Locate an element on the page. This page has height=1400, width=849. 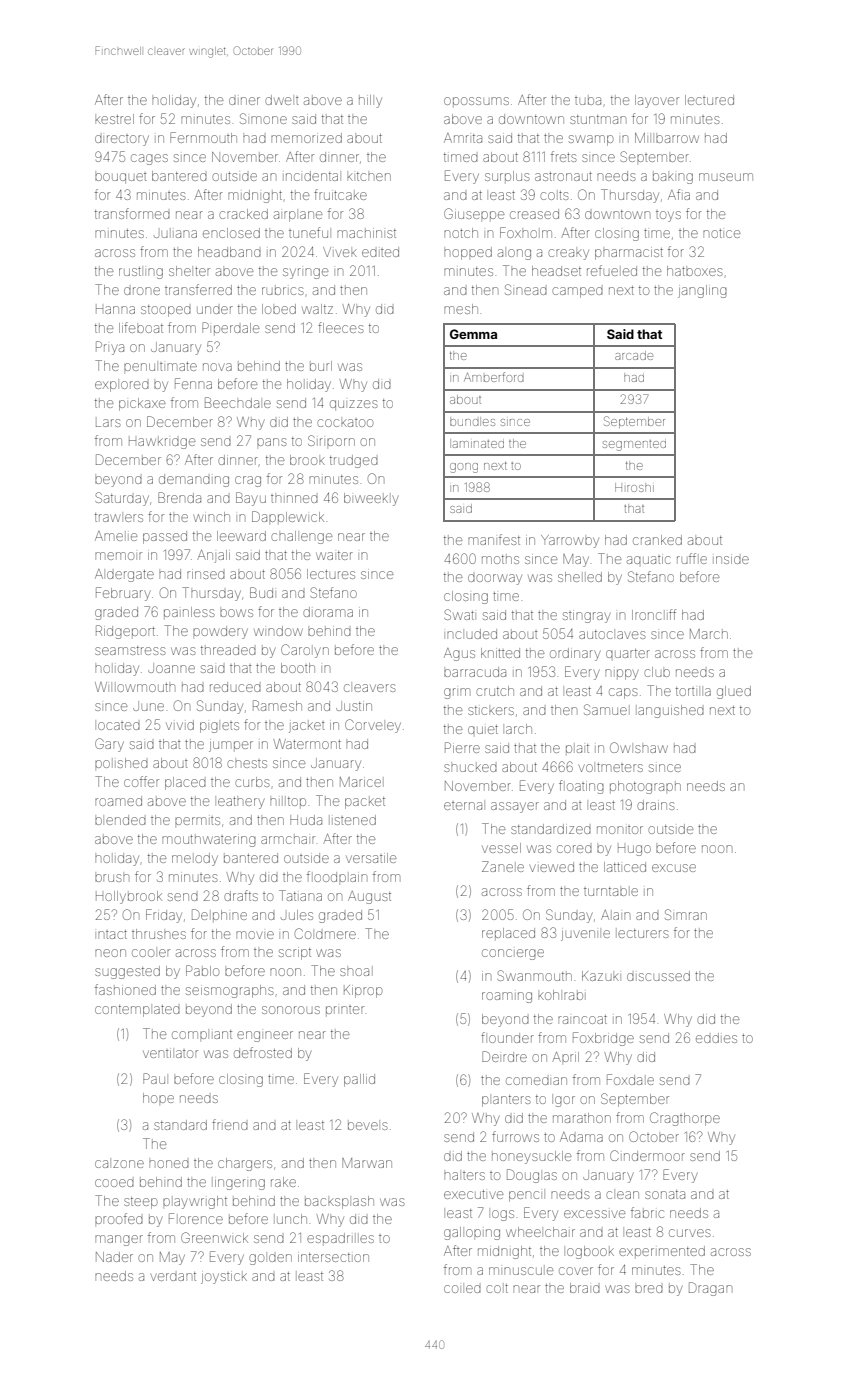
aquatic is located at coordinates (649, 560).
